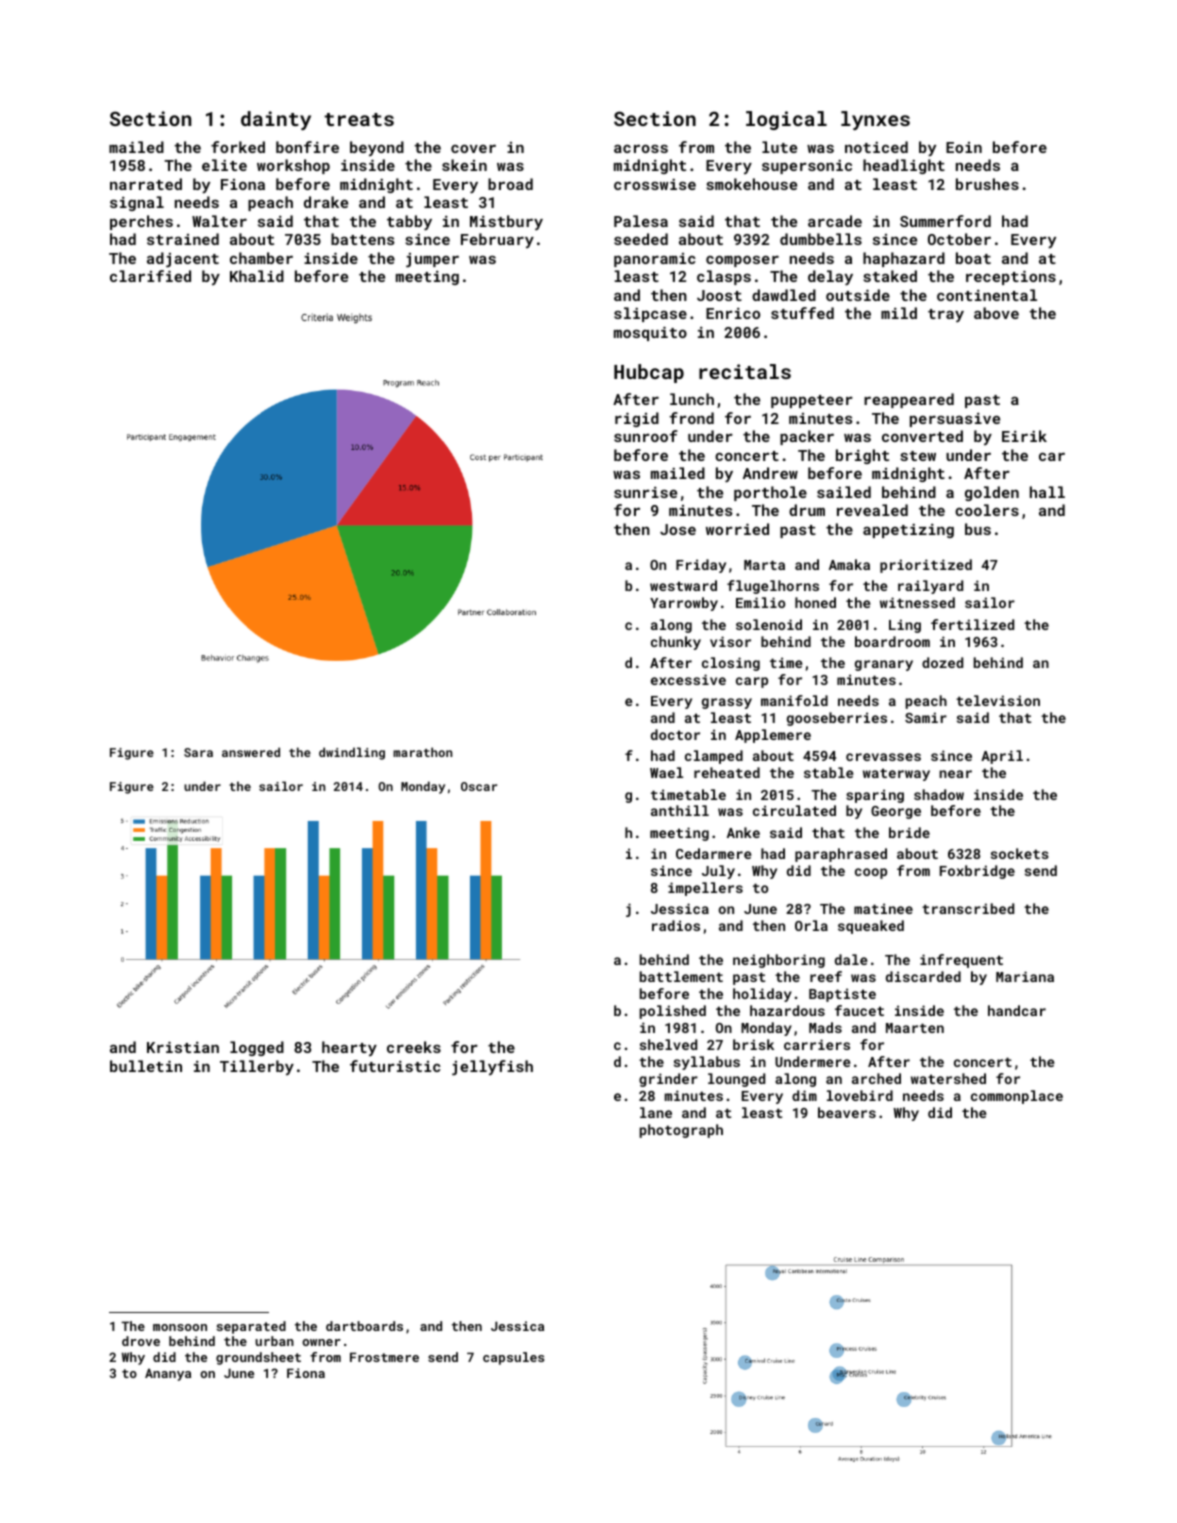 The width and height of the screenshot is (1177, 1523). What do you see at coordinates (650, 314) in the screenshot?
I see `slipcase` at bounding box center [650, 314].
